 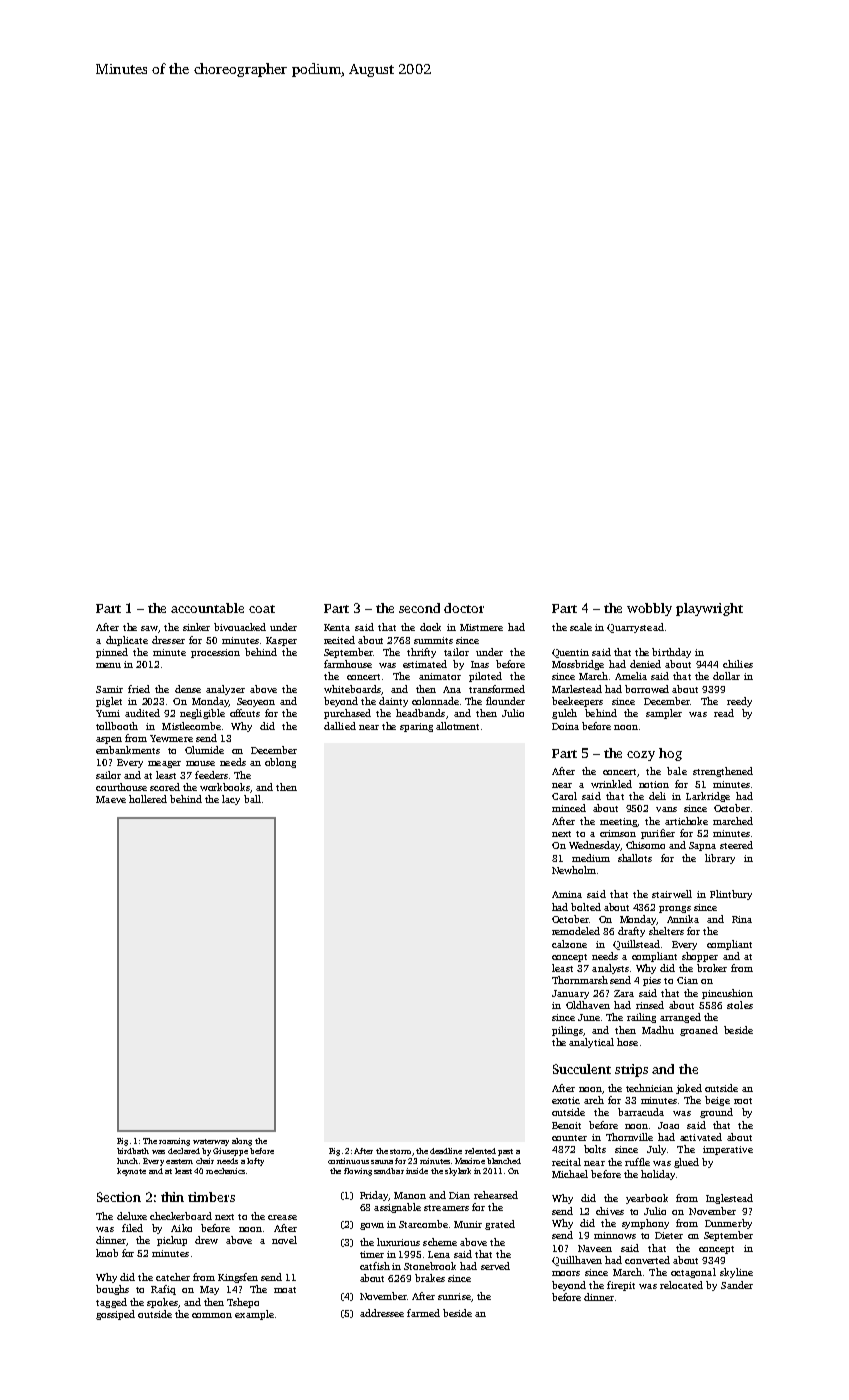 I want to click on Stonebrook, so click(x=430, y=1266).
